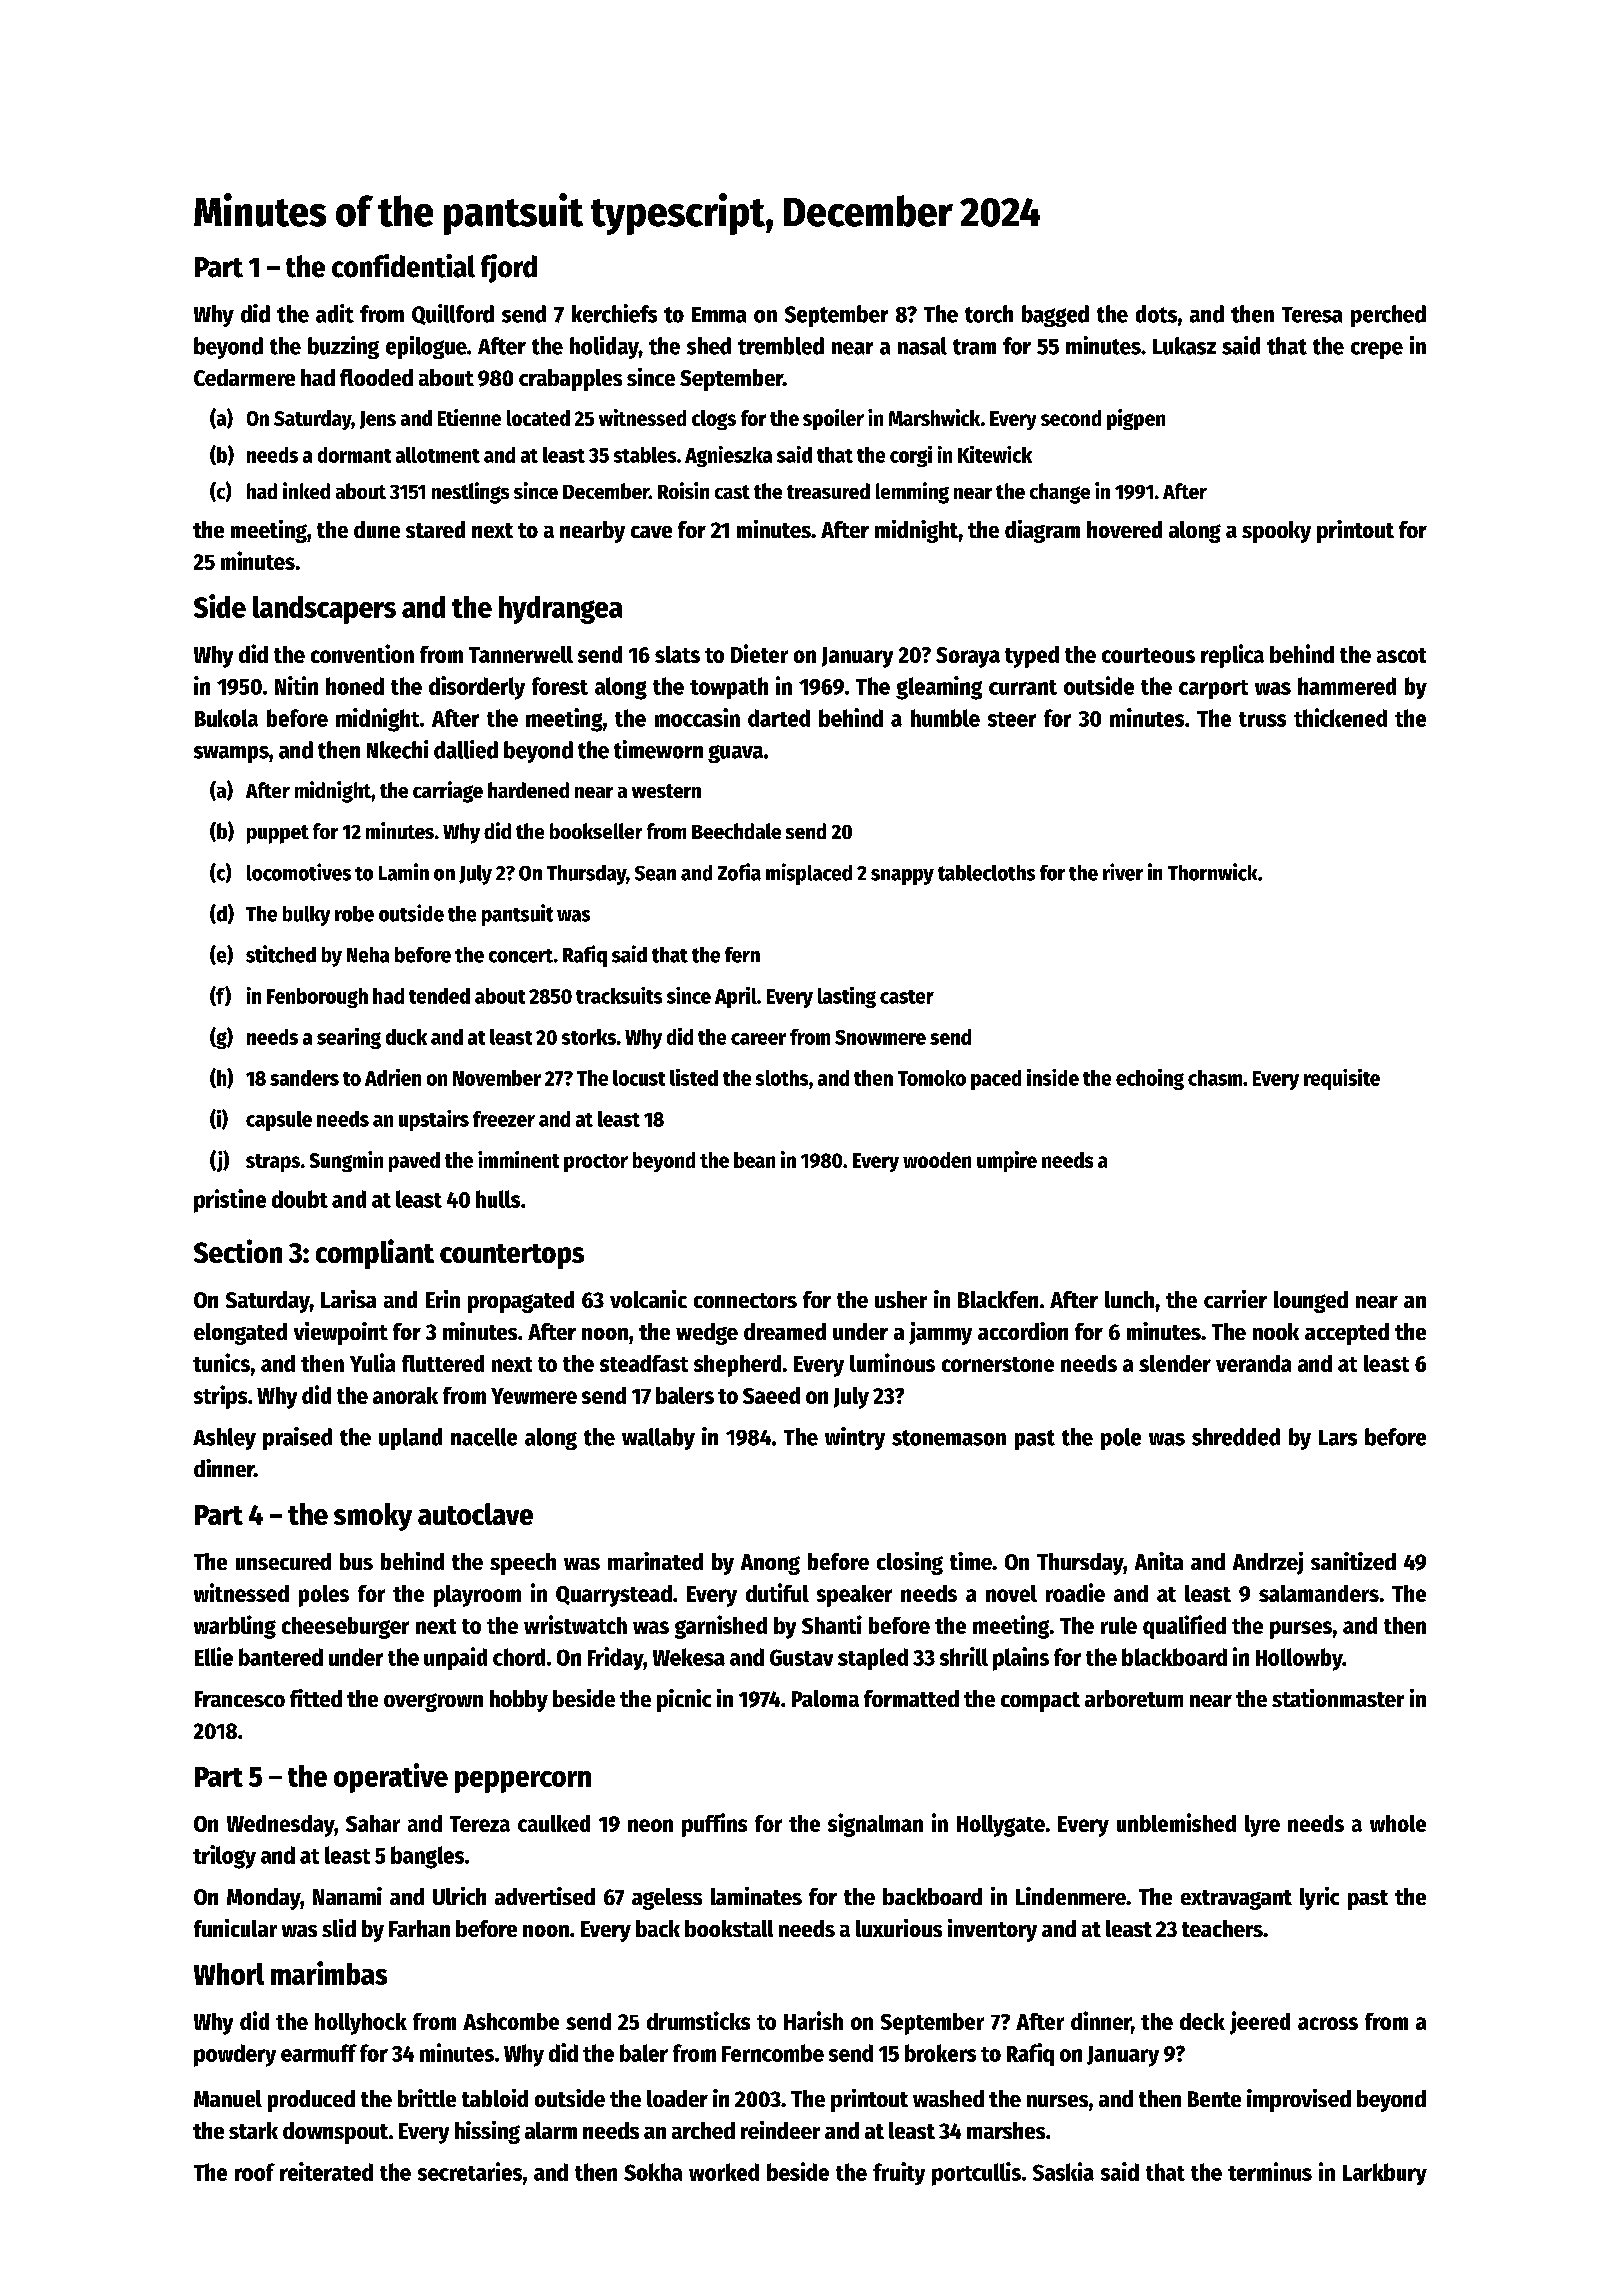 The width and height of the image is (1620, 2292). I want to click on ascot, so click(1401, 655).
